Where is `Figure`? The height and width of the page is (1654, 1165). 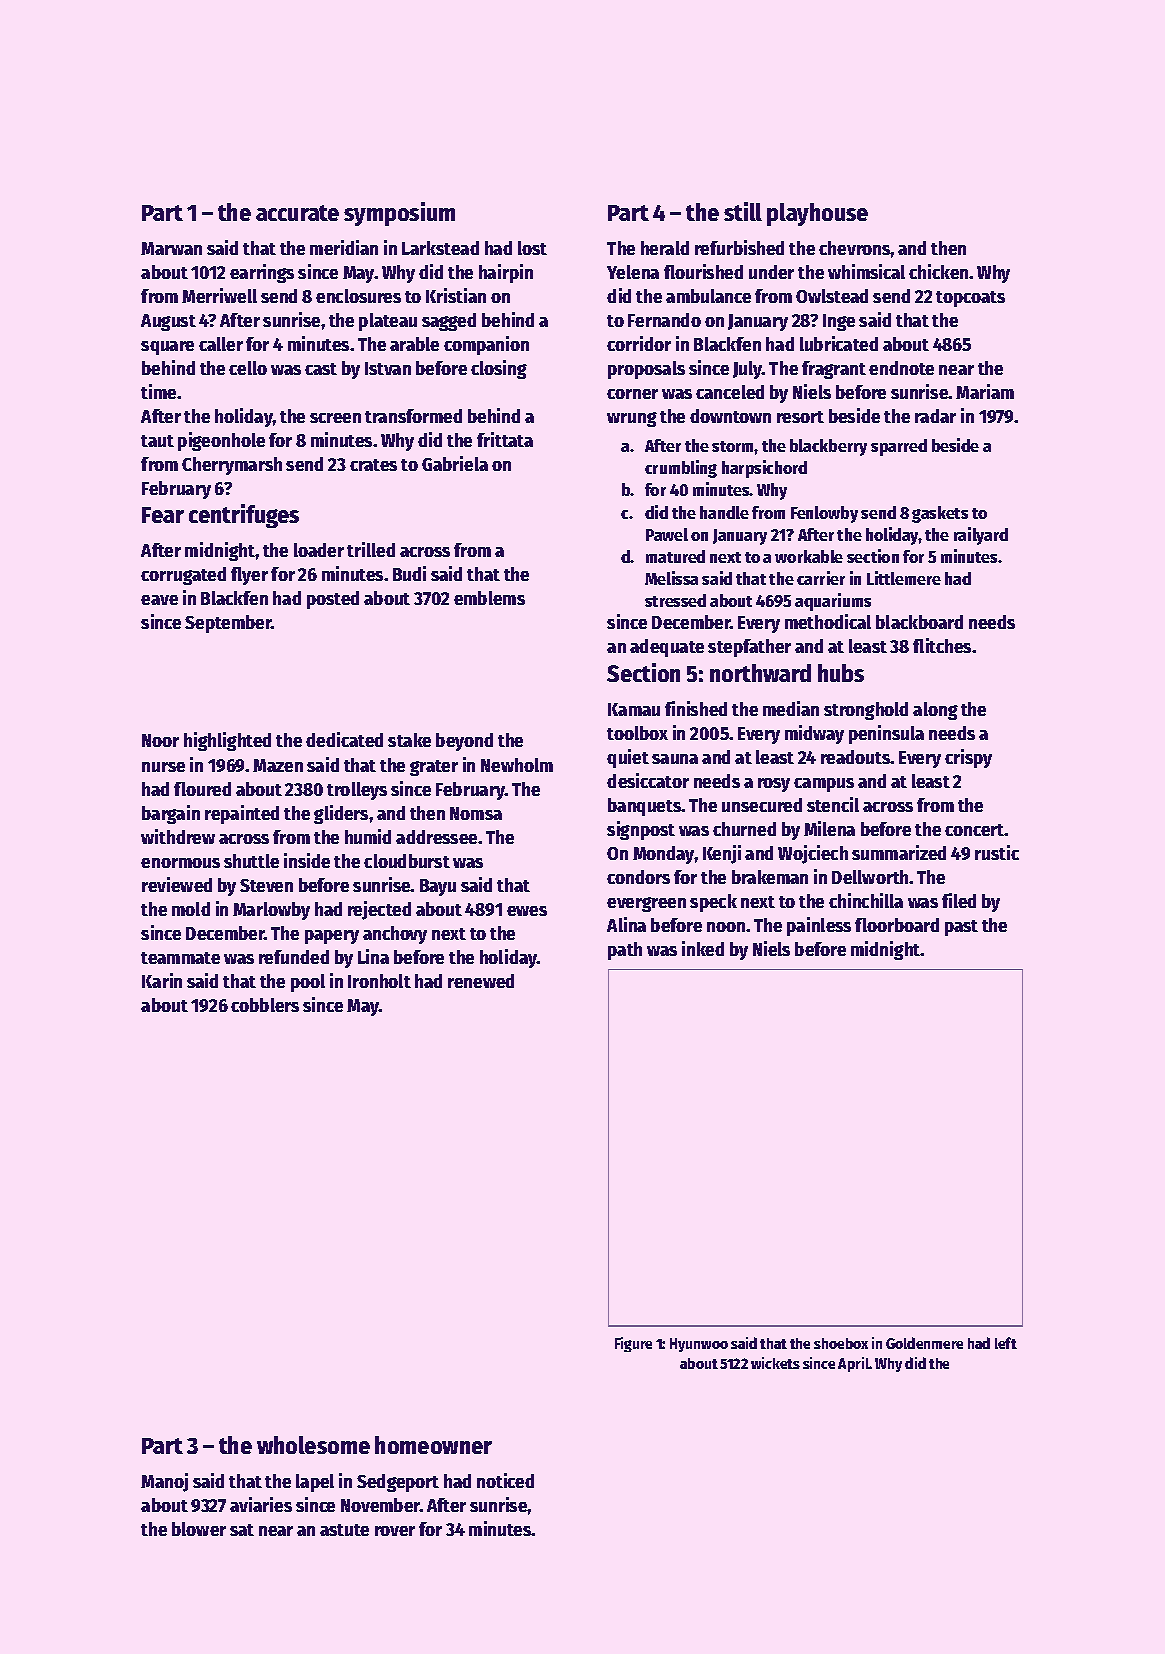 Figure is located at coordinates (633, 1344).
